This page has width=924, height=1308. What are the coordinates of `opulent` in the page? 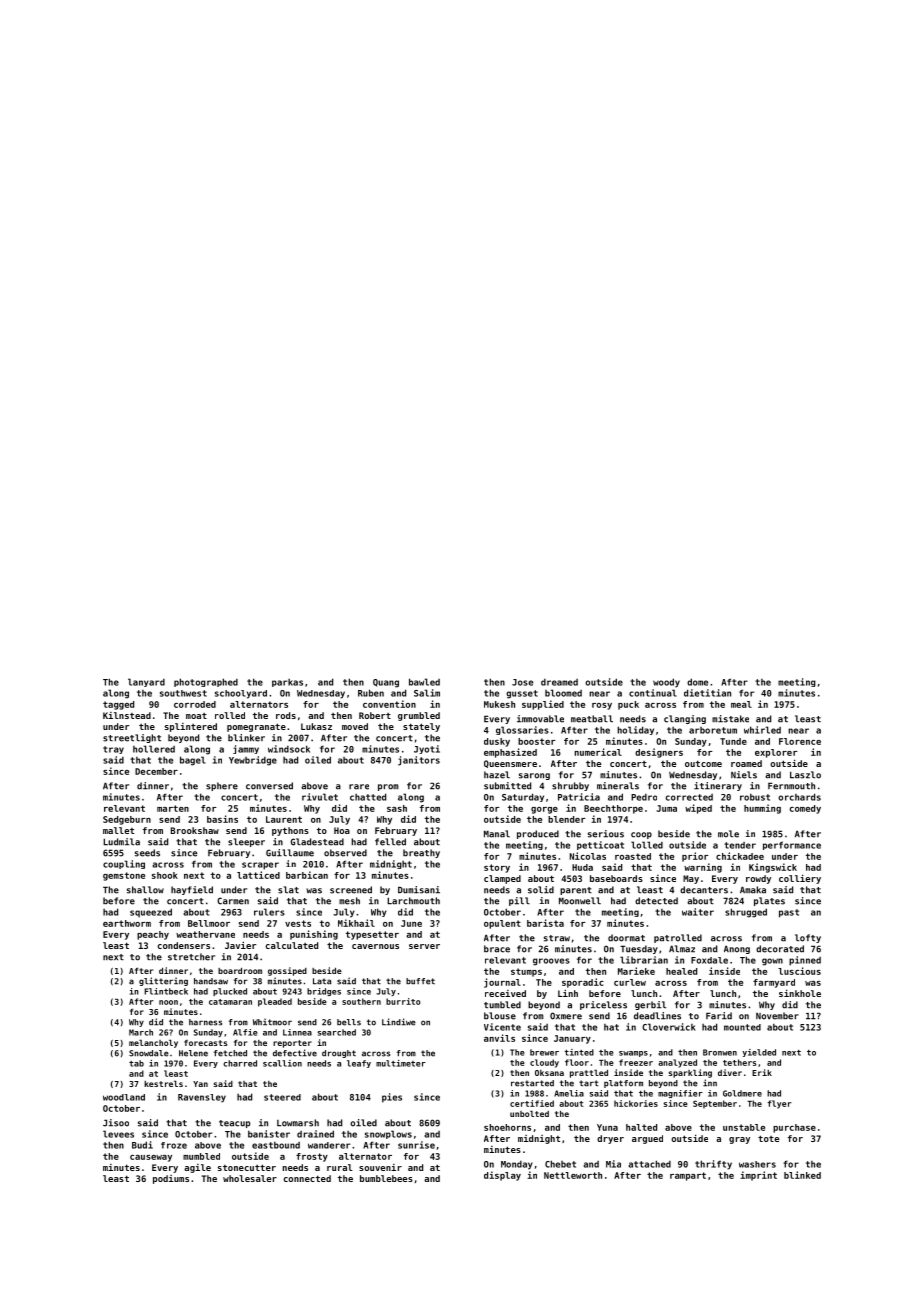 It's located at (502, 924).
